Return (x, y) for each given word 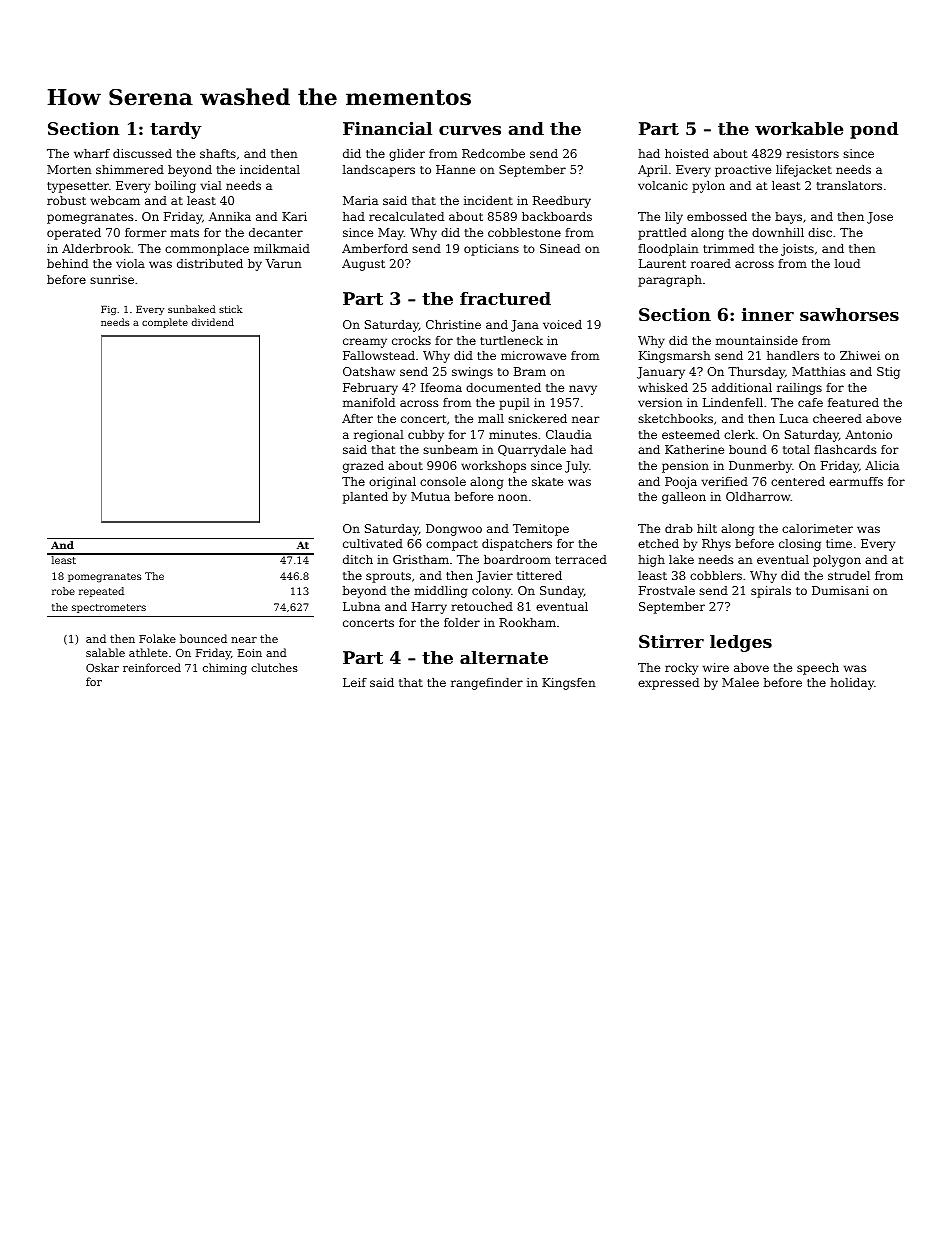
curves (470, 130)
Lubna (361, 606)
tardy (176, 130)
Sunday (562, 592)
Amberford (375, 248)
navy (583, 390)
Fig (108, 310)
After (357, 418)
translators (849, 185)
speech (818, 669)
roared (711, 263)
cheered (837, 418)
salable (105, 652)
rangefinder (487, 684)
